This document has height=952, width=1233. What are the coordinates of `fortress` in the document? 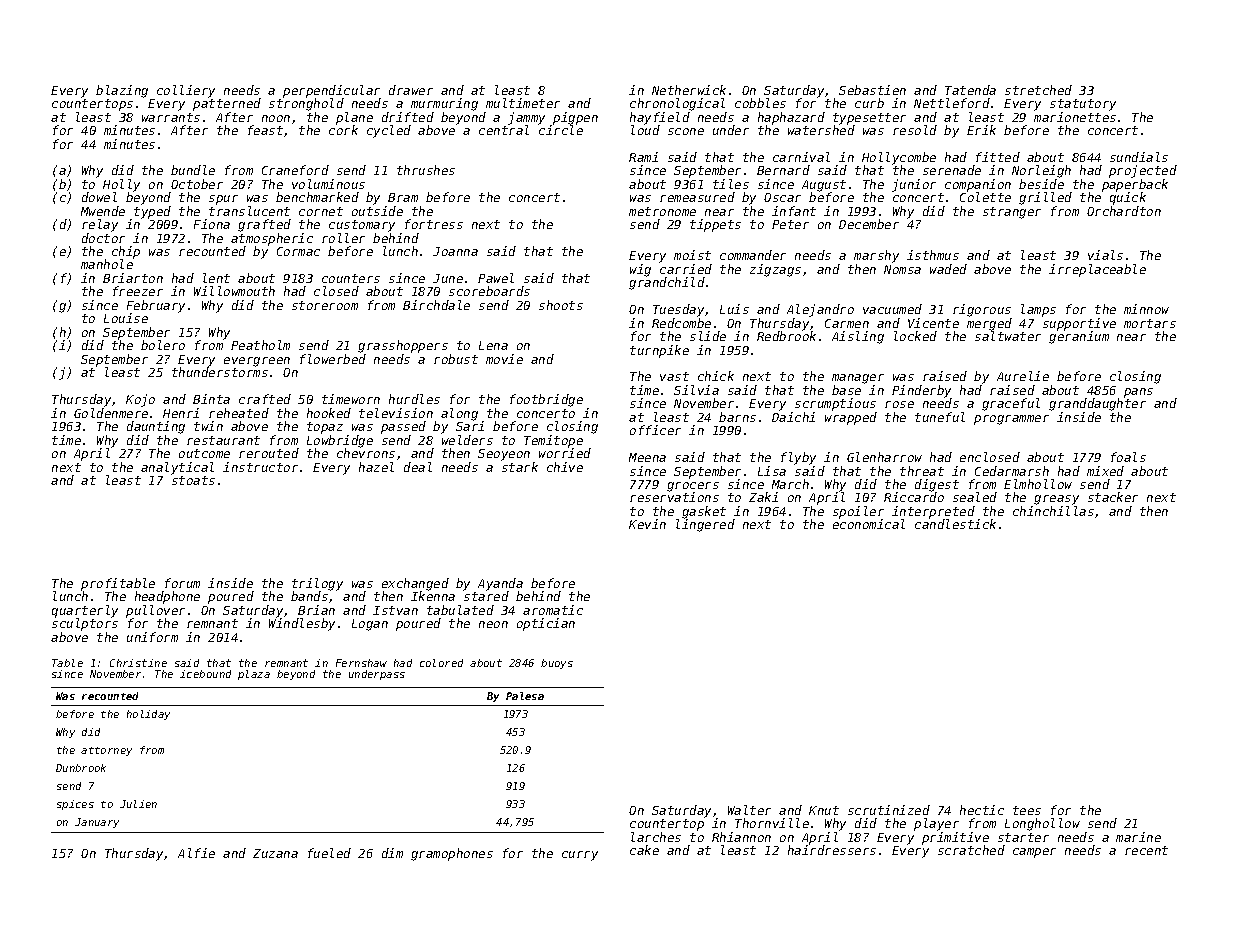 It's located at (434, 224).
